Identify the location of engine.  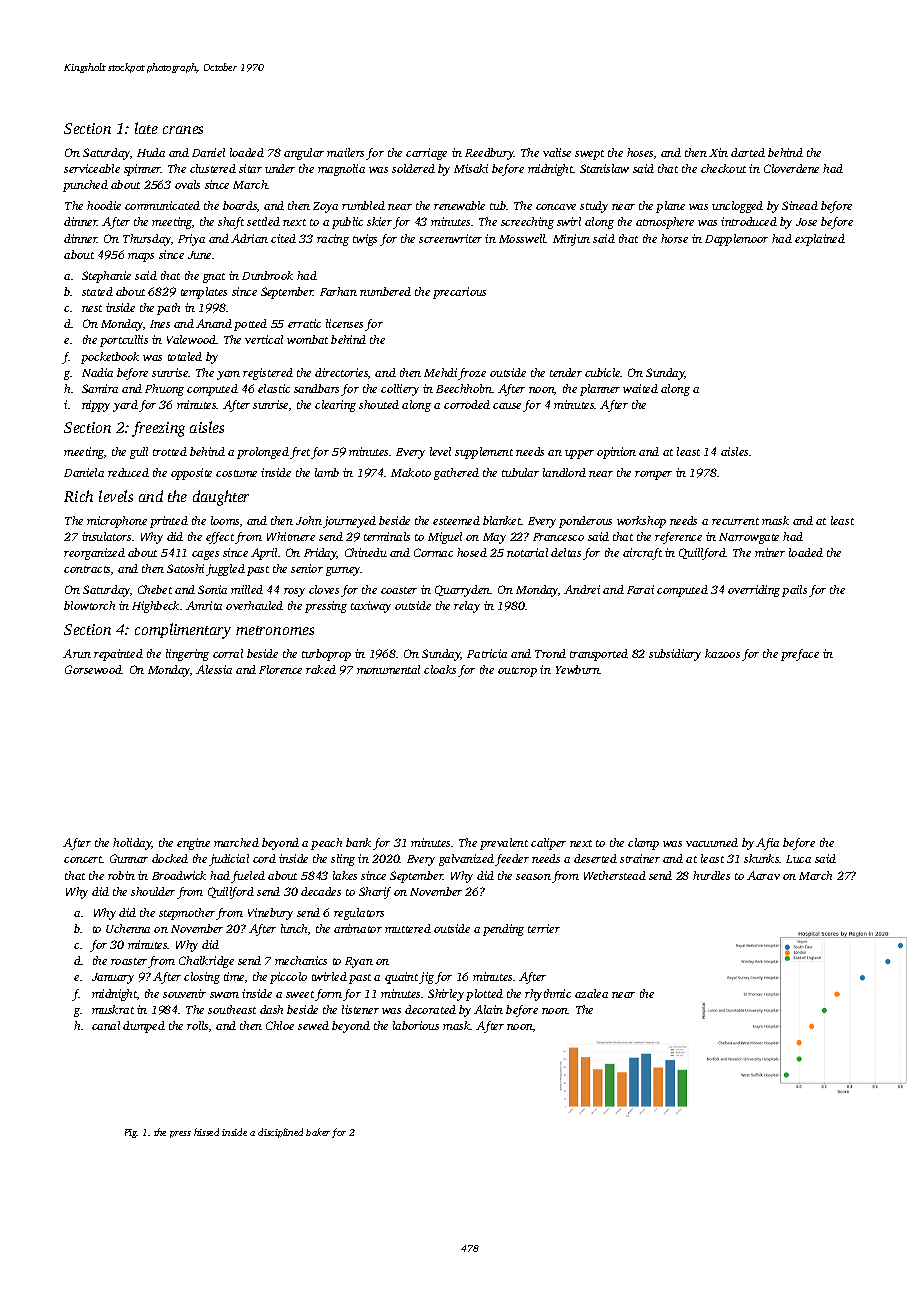
(193, 844).
